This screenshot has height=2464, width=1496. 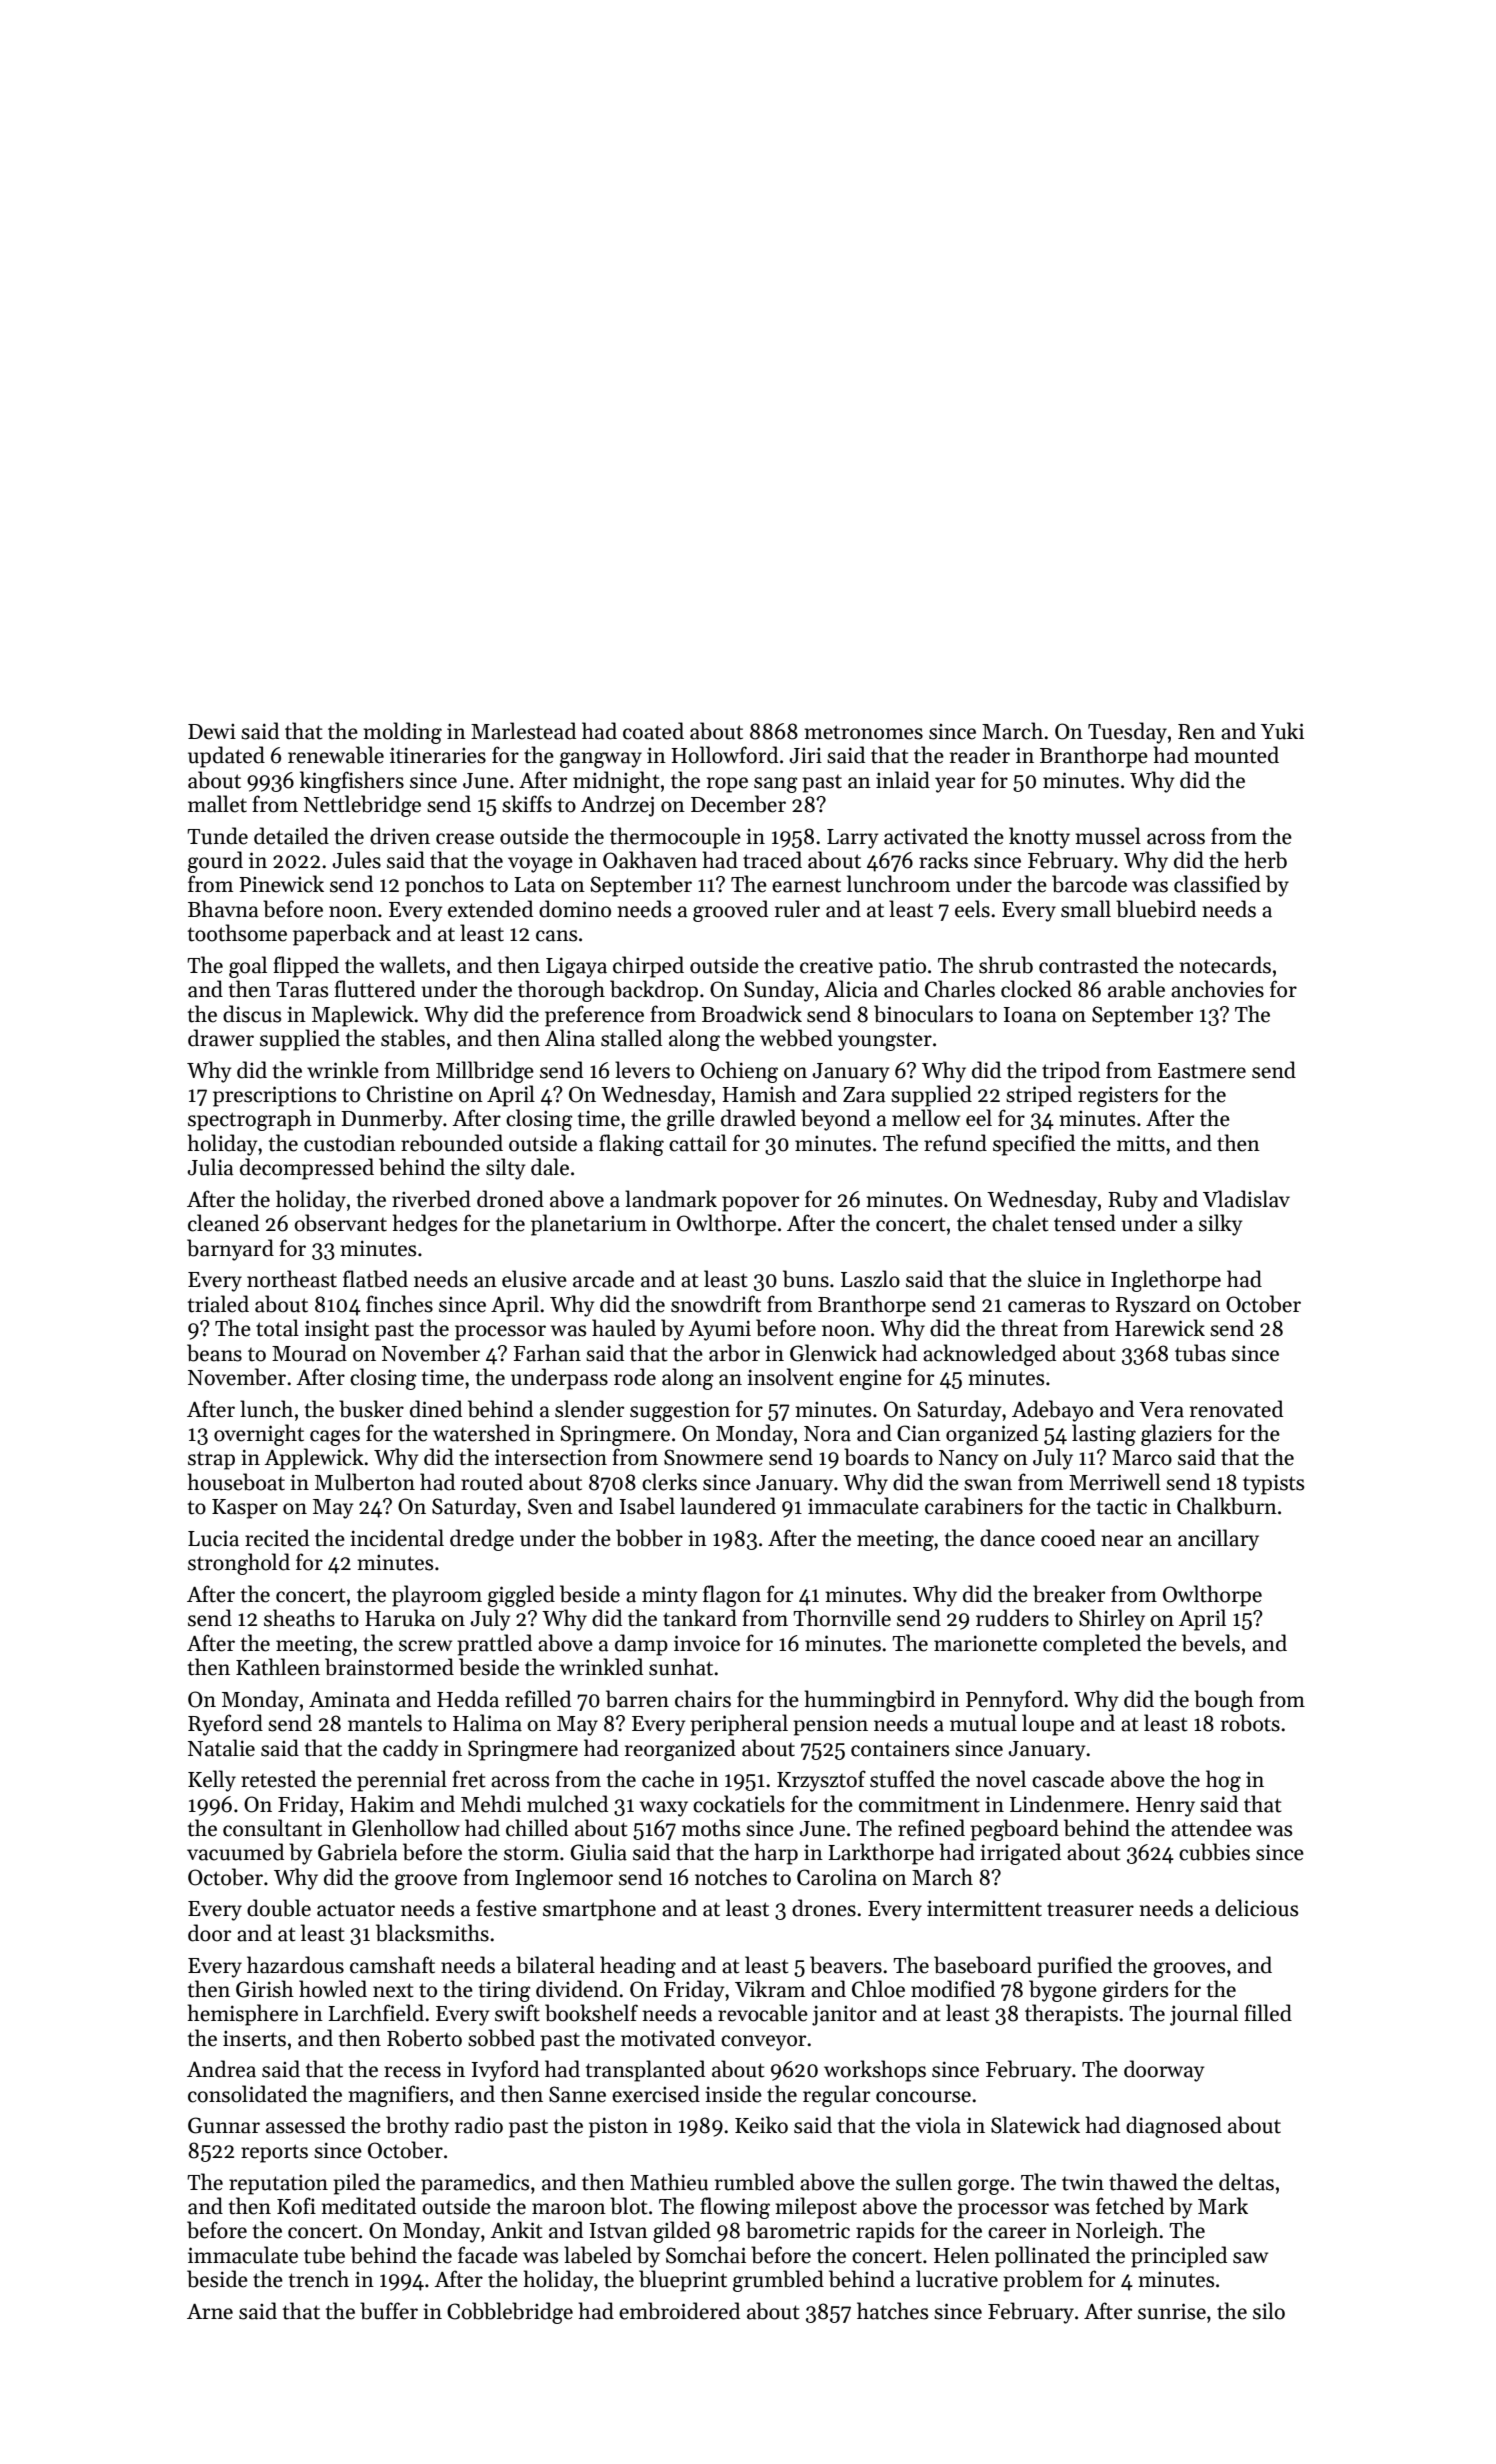 I want to click on toothsome, so click(x=237, y=933).
